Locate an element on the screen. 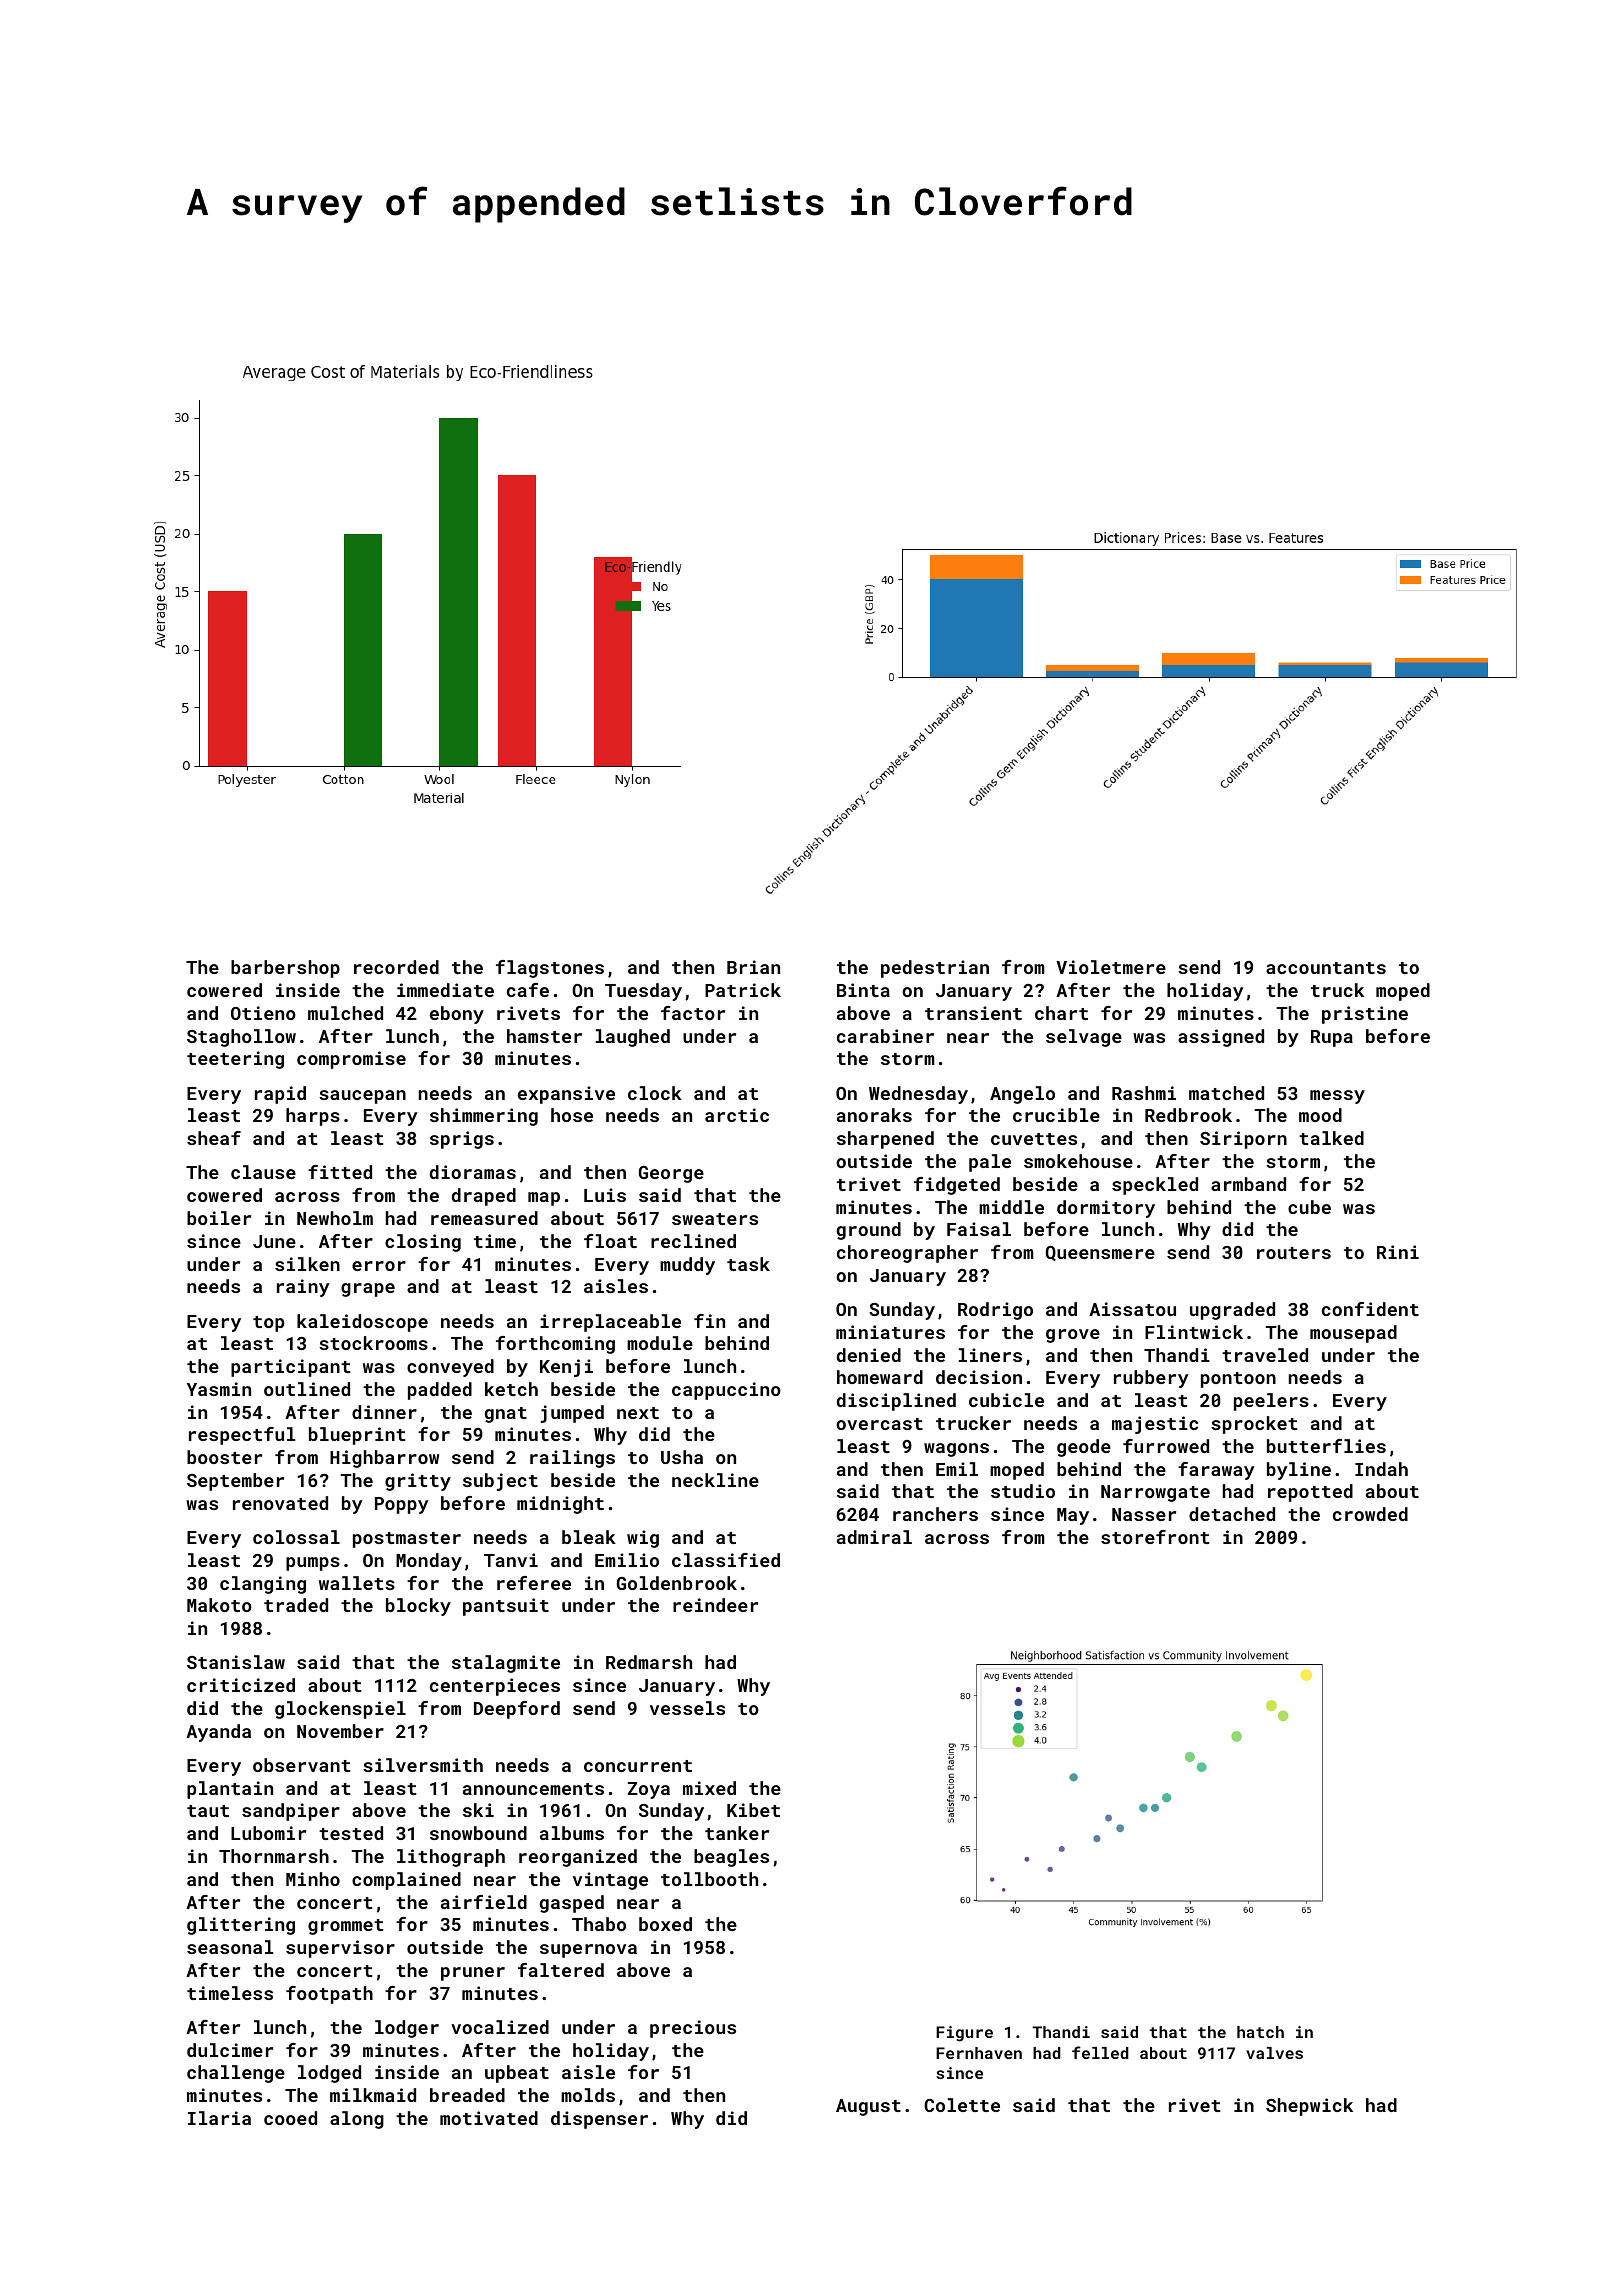  speckled is located at coordinates (1155, 1186).
